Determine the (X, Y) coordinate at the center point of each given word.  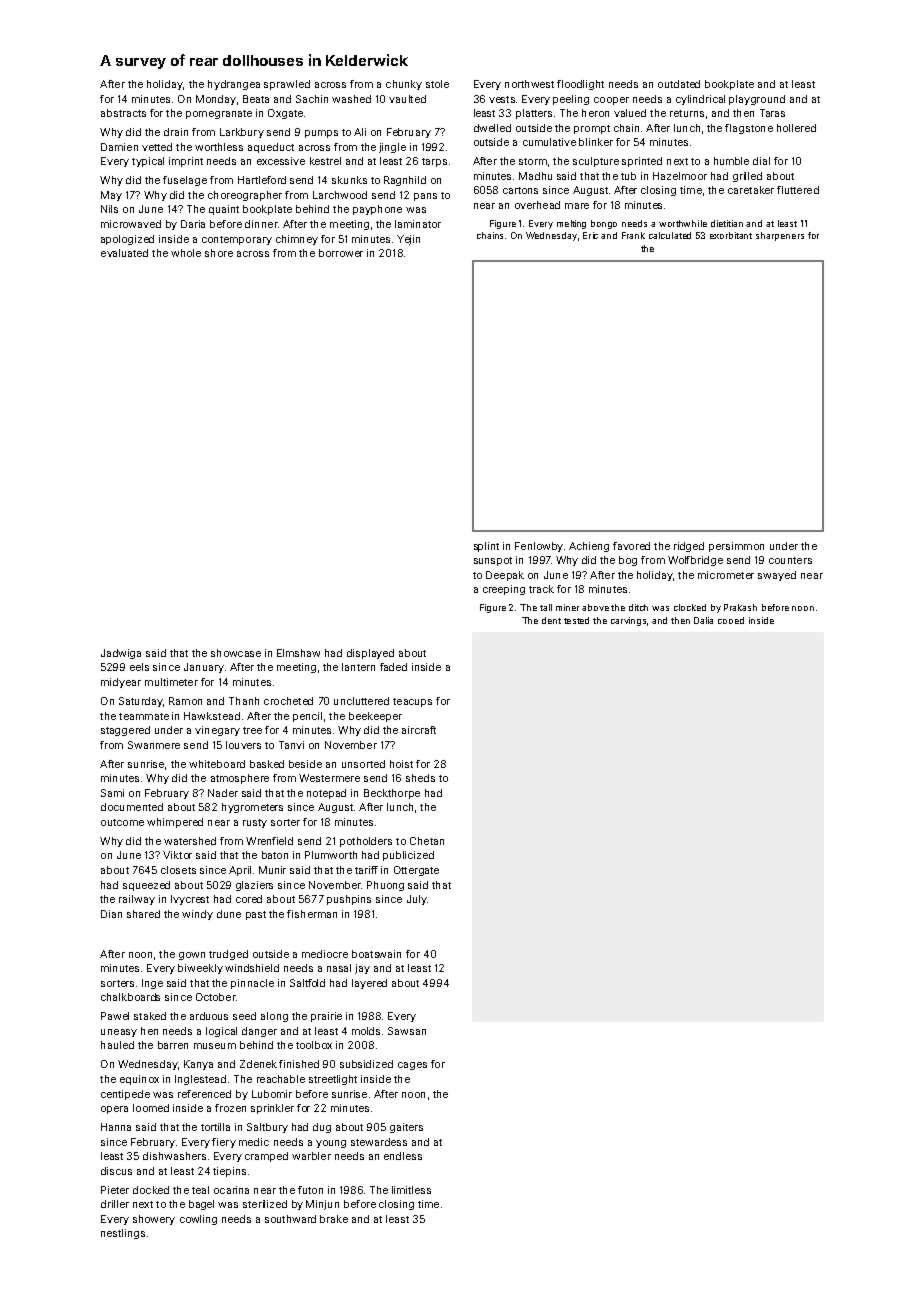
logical (221, 1032)
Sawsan (407, 1031)
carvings (628, 621)
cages (412, 1066)
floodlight (580, 85)
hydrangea (234, 85)
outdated (679, 84)
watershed (190, 841)
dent (551, 620)
